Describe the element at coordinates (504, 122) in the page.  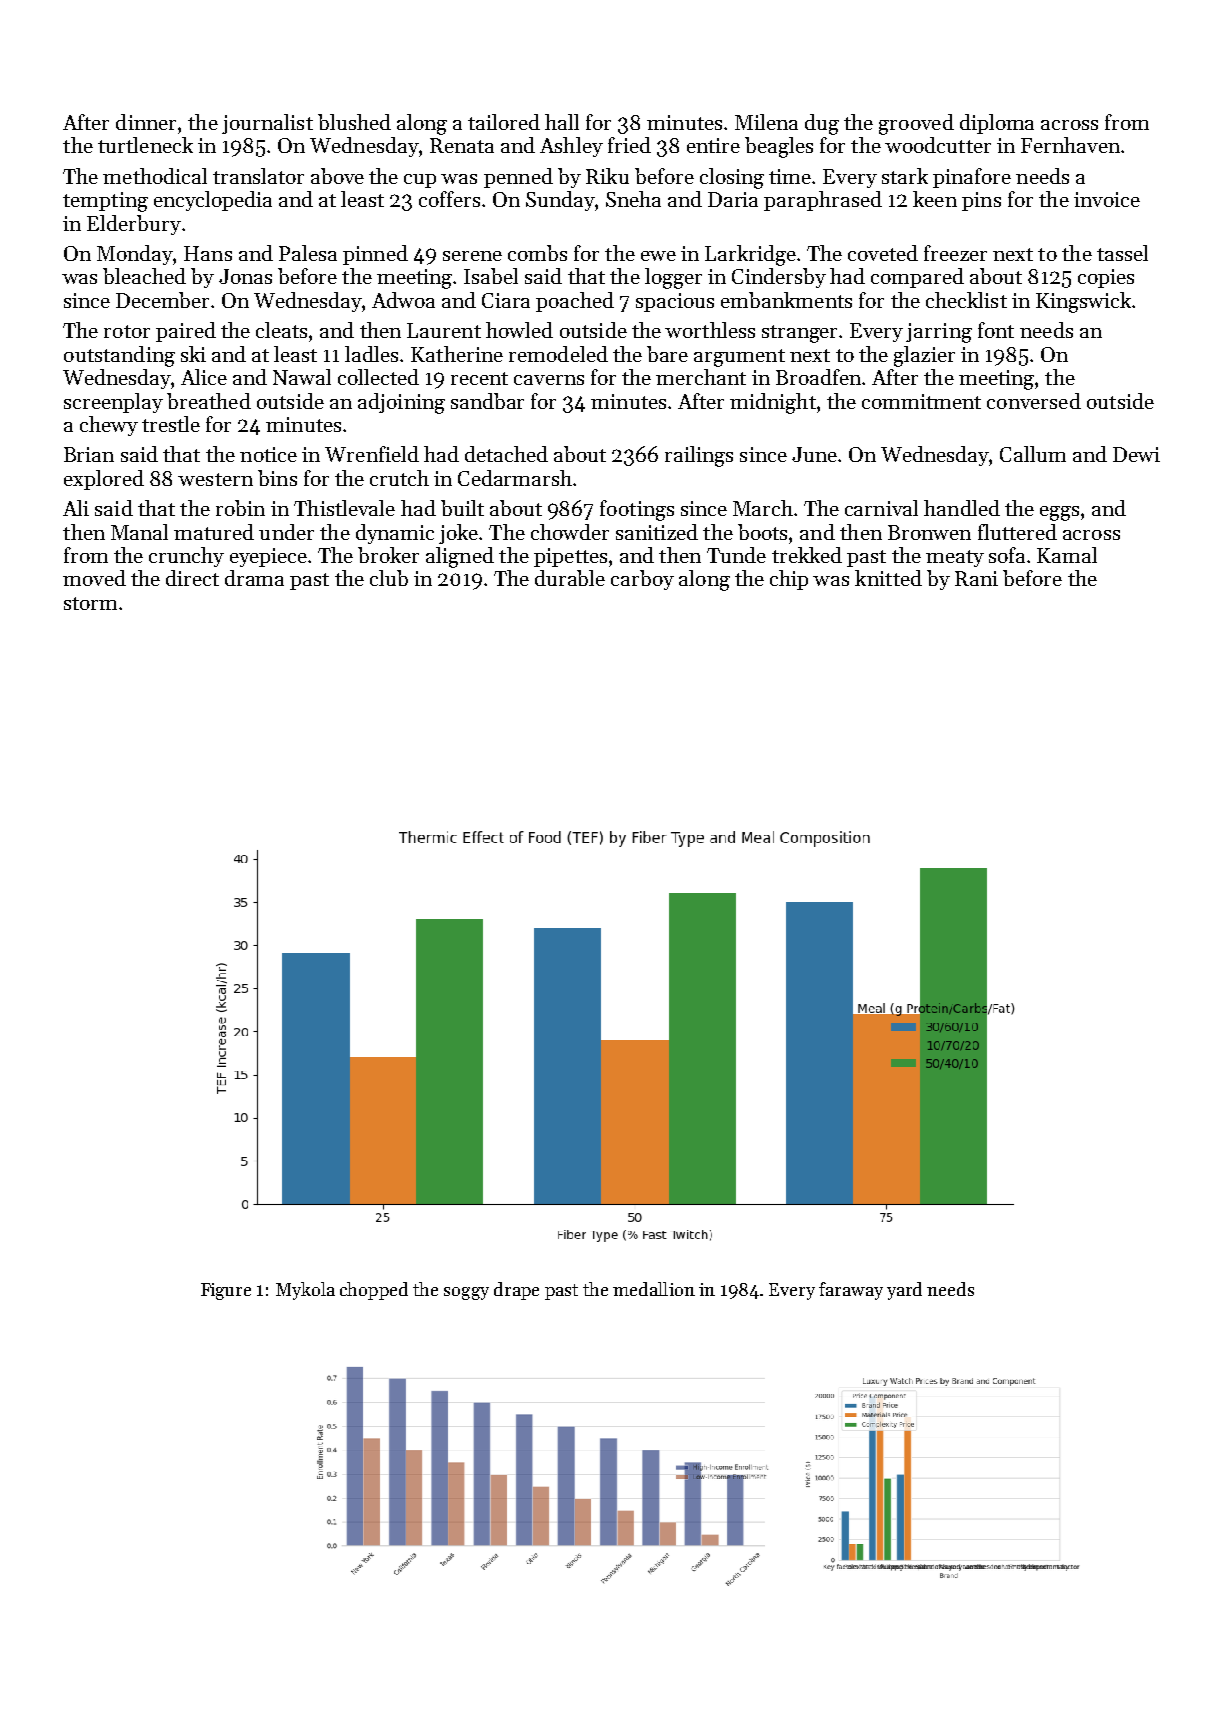
I see `tailored` at that location.
